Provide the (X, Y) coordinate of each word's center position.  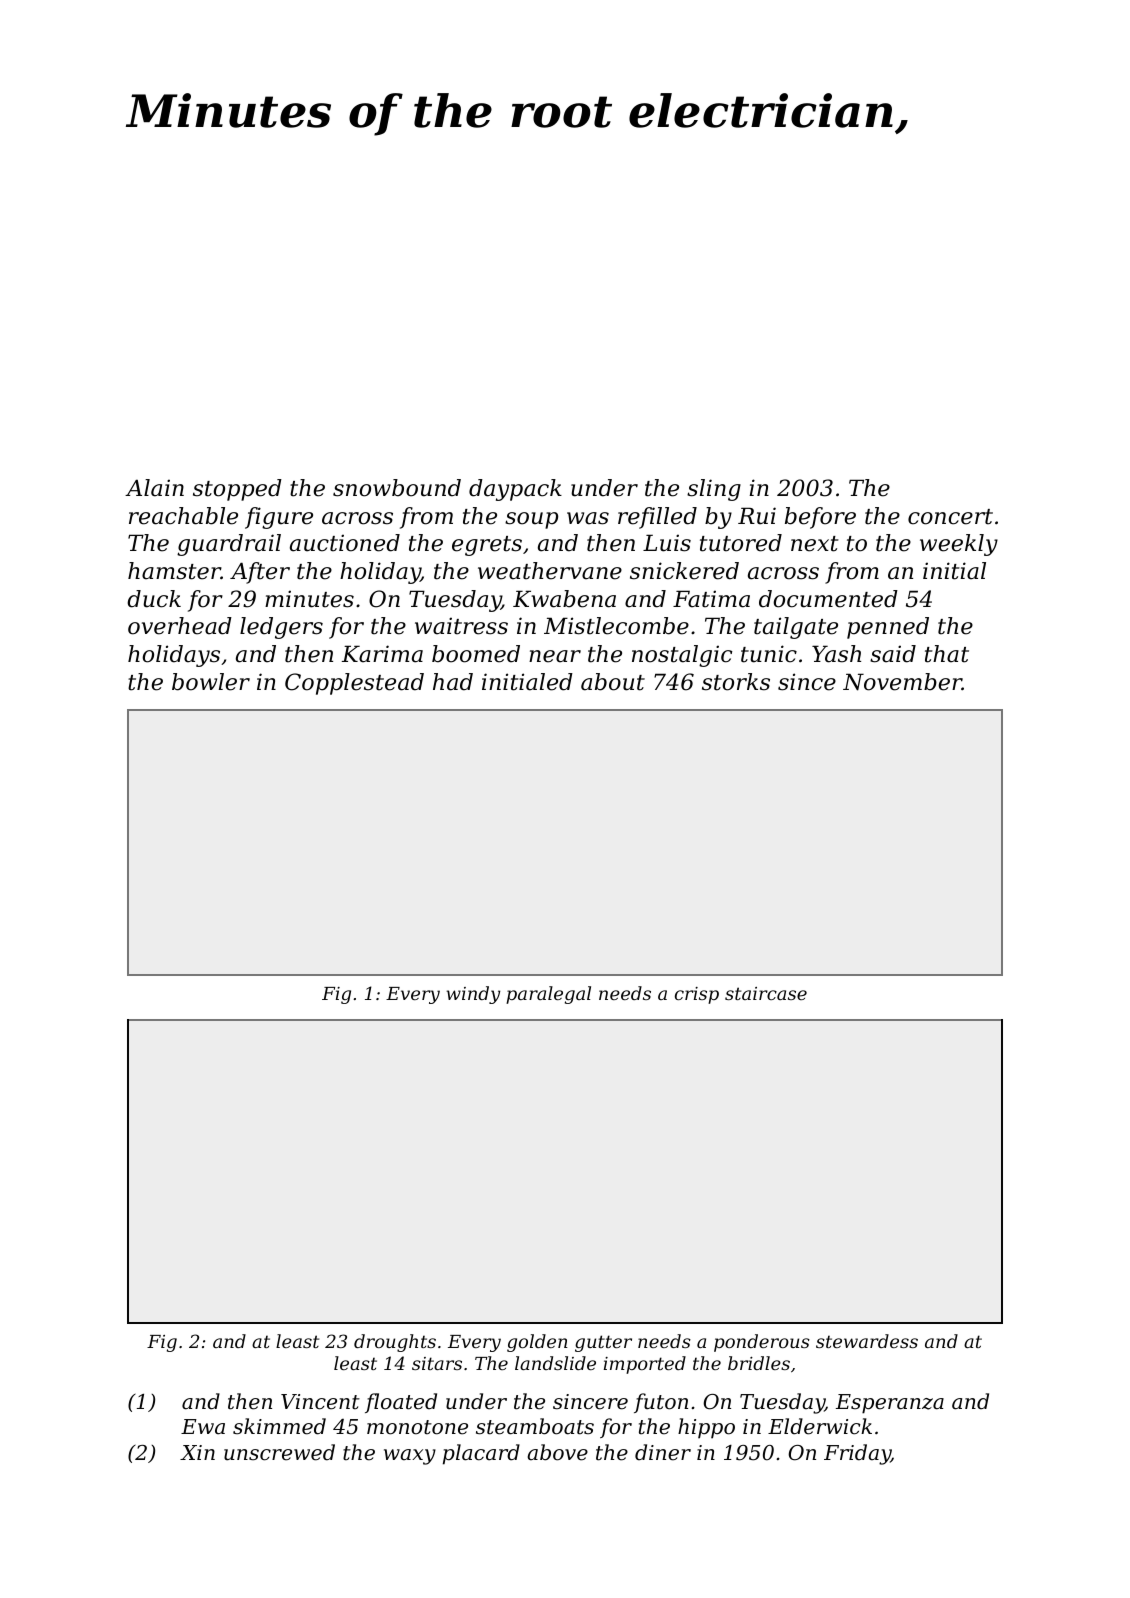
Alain (154, 488)
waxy (410, 1457)
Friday (857, 1454)
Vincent (320, 1402)
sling (714, 490)
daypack (515, 490)
